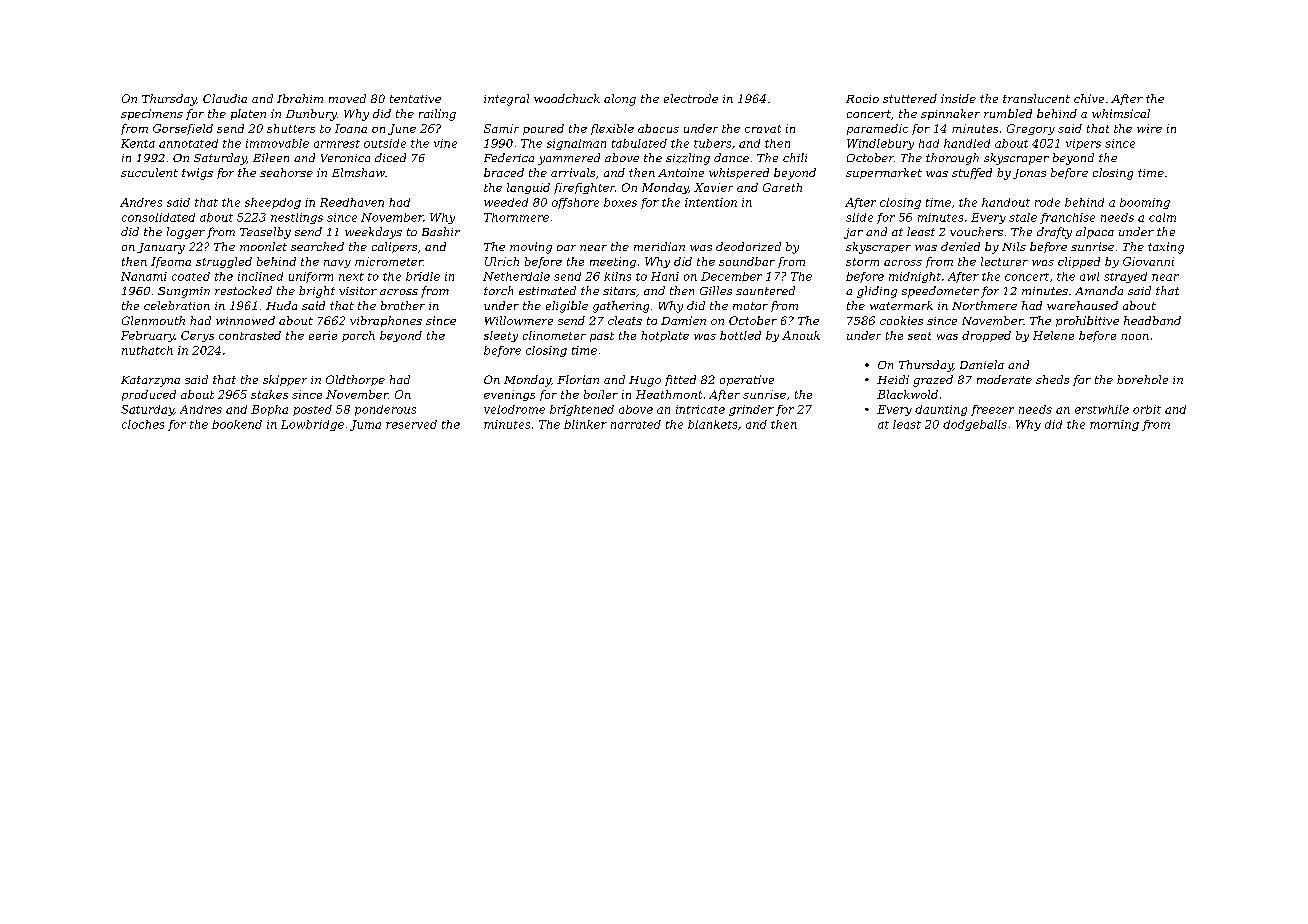 Image resolution: width=1308 pixels, height=924 pixels. What do you see at coordinates (952, 159) in the screenshot?
I see `thorough` at bounding box center [952, 159].
